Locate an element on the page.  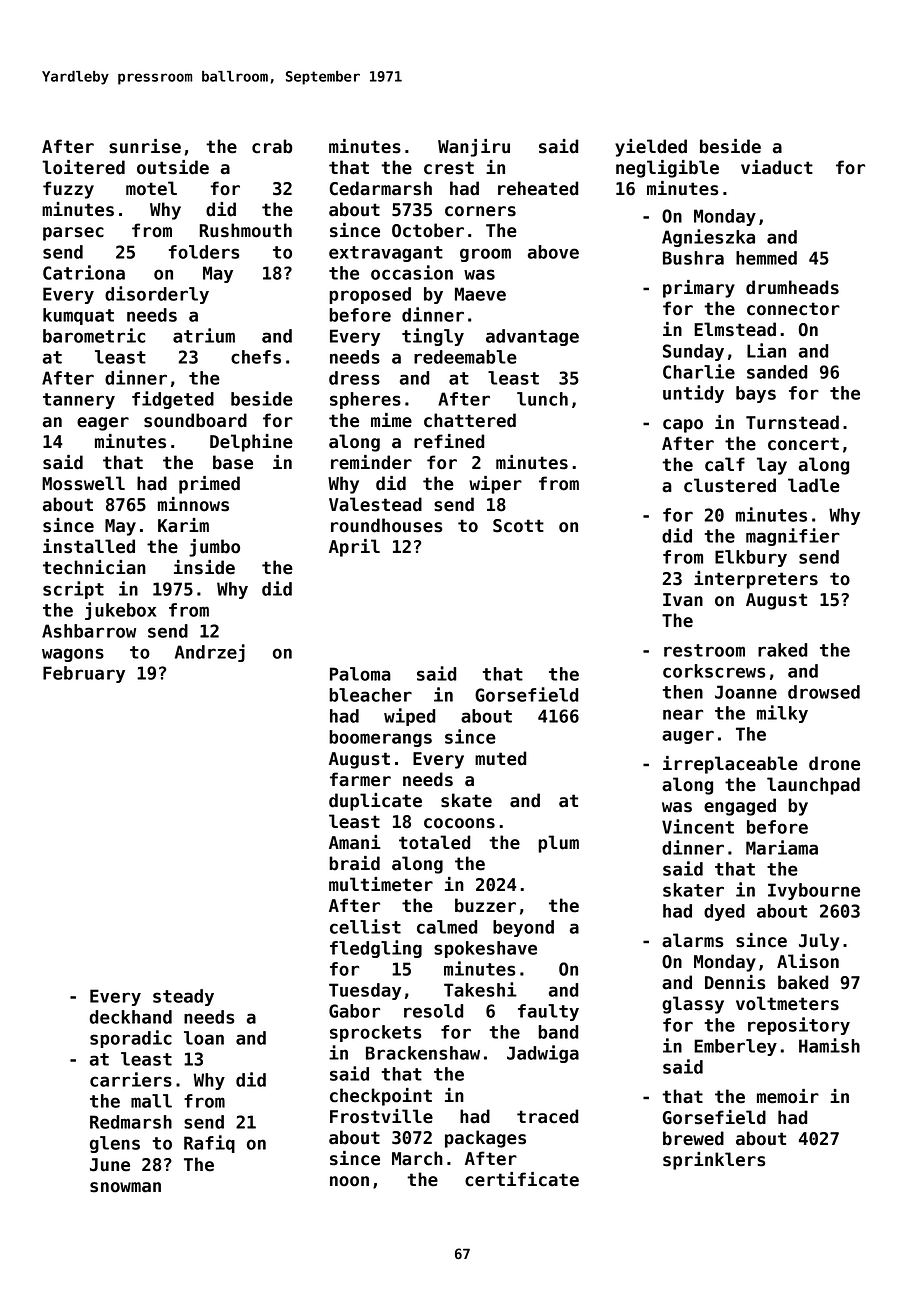
fledgling is located at coordinates (376, 949).
